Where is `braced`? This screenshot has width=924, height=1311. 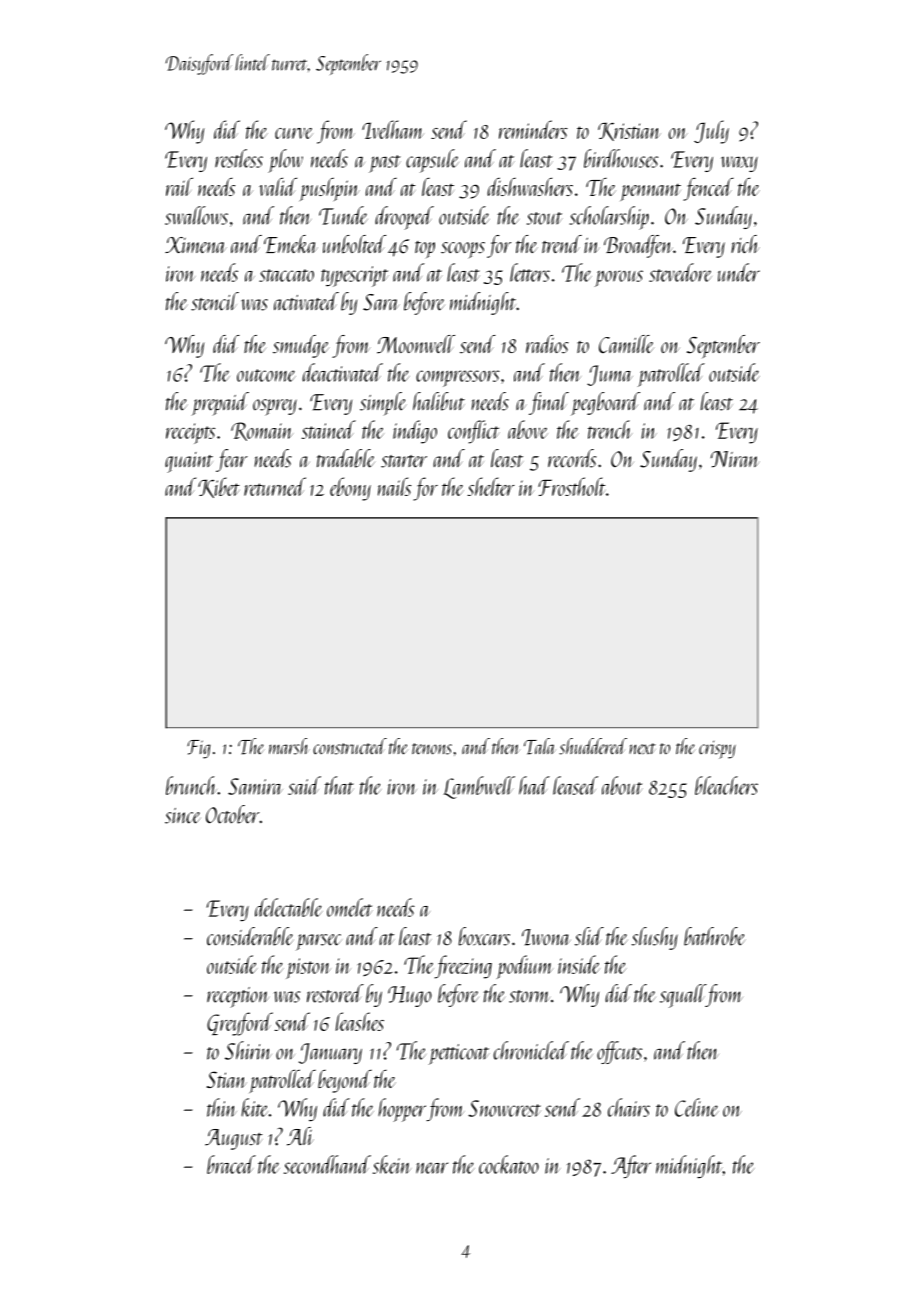
braced is located at coordinates (231, 1164).
